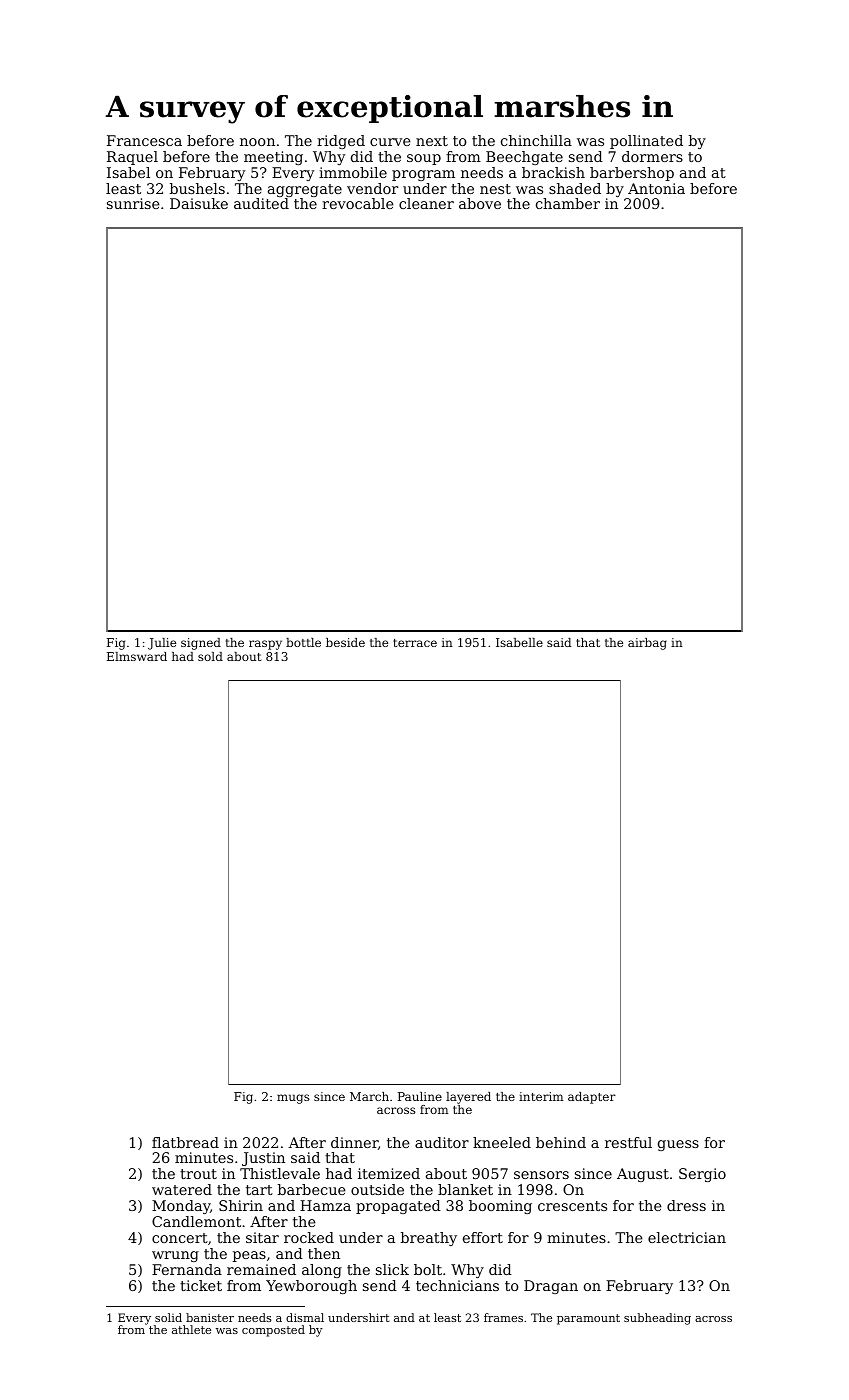  Describe the element at coordinates (303, 642) in the document. I see `bottle` at that location.
